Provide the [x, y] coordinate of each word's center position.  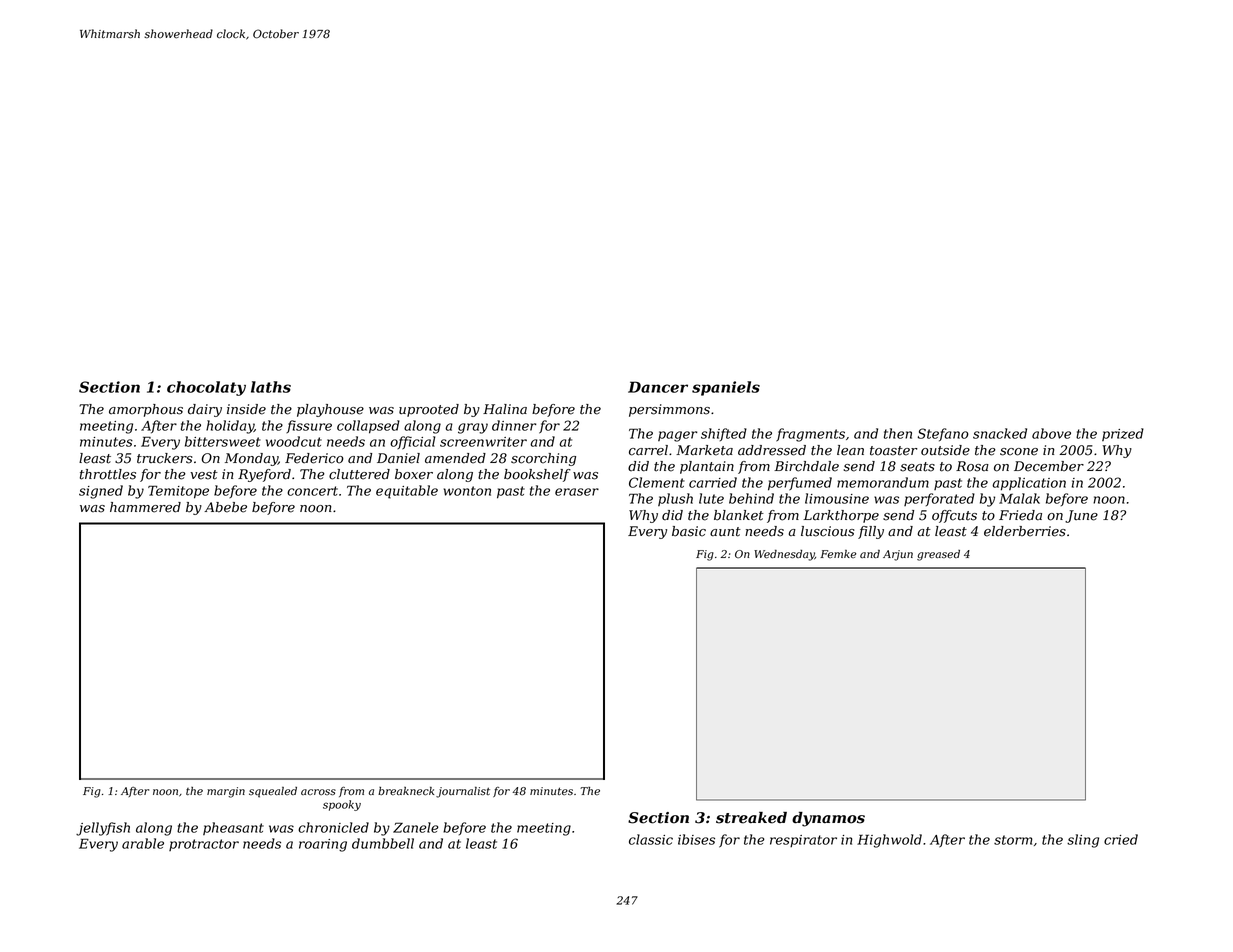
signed [101, 492]
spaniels [726, 388]
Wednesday [784, 555]
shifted [724, 434]
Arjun [898, 555]
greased [938, 555]
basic [689, 531]
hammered [145, 507]
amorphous [146, 410]
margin [226, 792]
